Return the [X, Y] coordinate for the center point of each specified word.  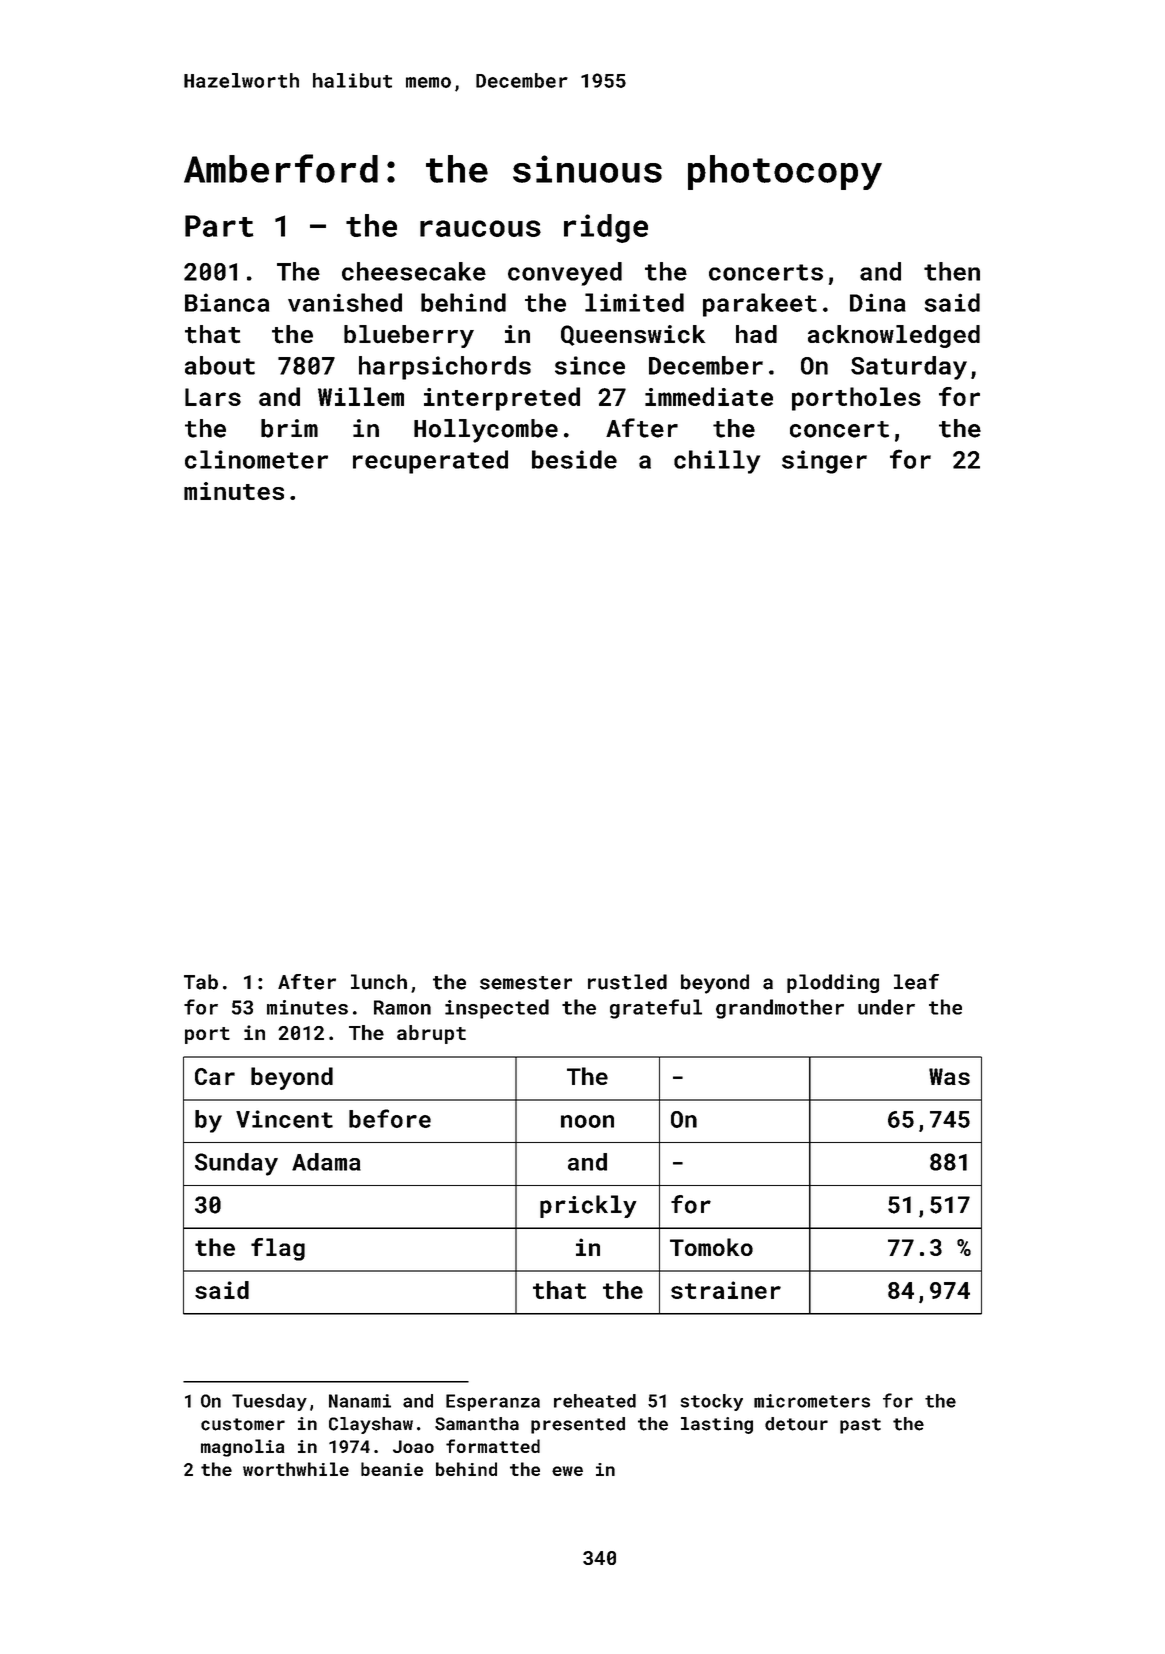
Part [219, 226]
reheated [595, 1401]
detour [796, 1424]
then [952, 271]
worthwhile [296, 1469]
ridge [606, 228]
